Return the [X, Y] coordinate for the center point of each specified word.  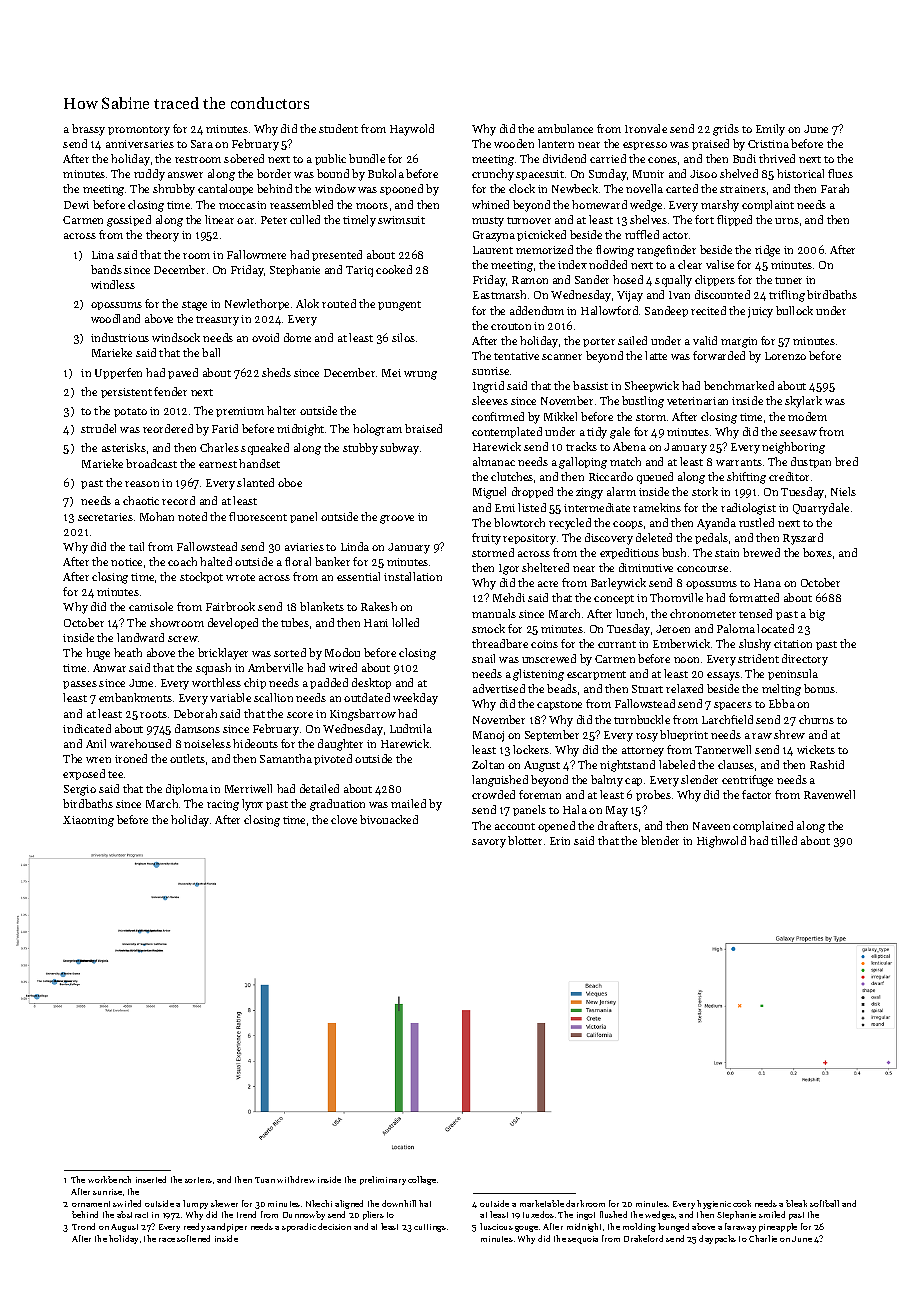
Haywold [412, 130]
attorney [643, 752]
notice [126, 562]
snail [483, 658]
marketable [542, 1203]
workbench [109, 1179]
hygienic [714, 1204]
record [178, 500]
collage [422, 1180]
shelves [648, 219]
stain [727, 553]
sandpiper [227, 1227]
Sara [202, 144]
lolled [405, 622]
